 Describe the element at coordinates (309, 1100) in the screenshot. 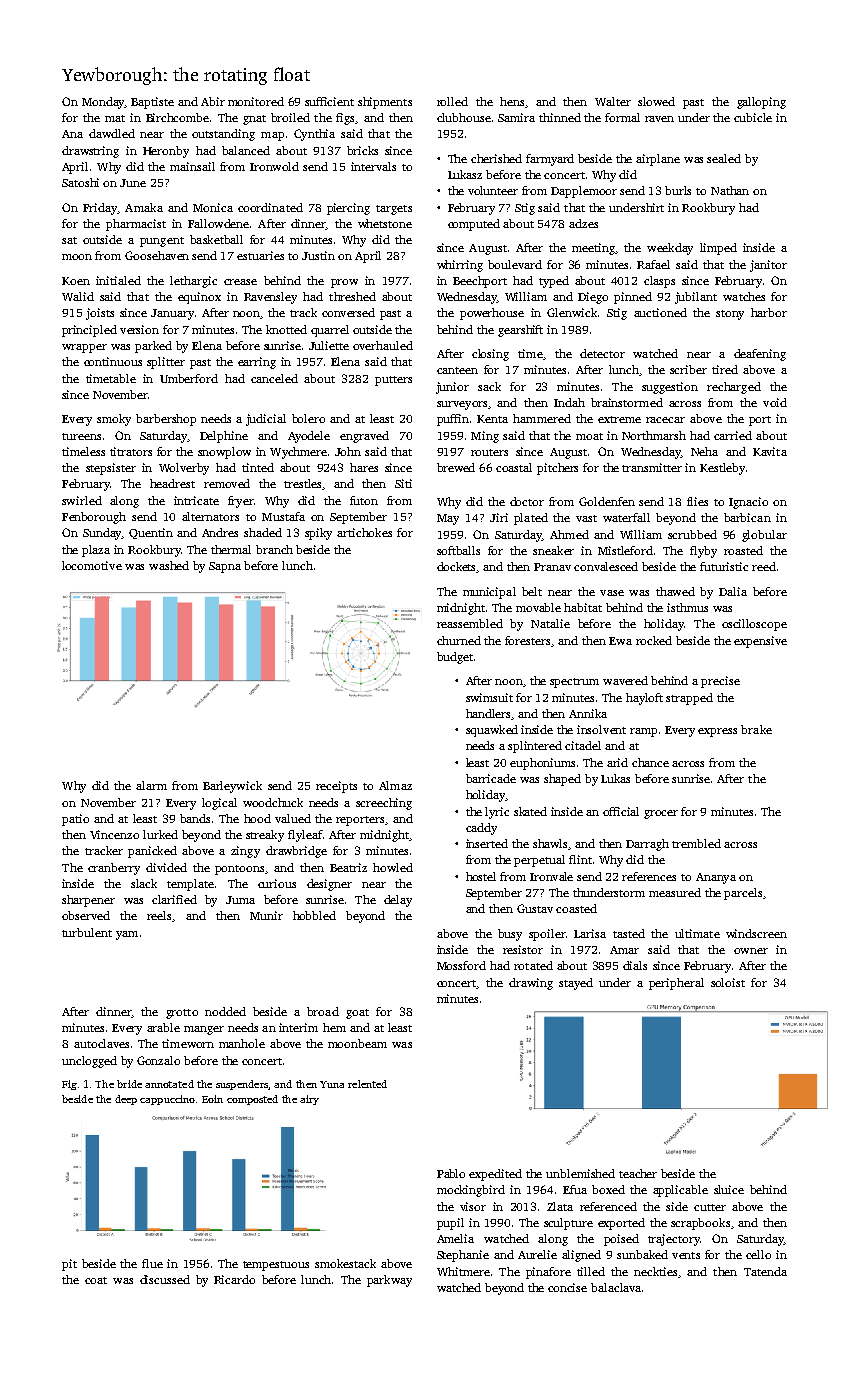

I see `airy` at that location.
